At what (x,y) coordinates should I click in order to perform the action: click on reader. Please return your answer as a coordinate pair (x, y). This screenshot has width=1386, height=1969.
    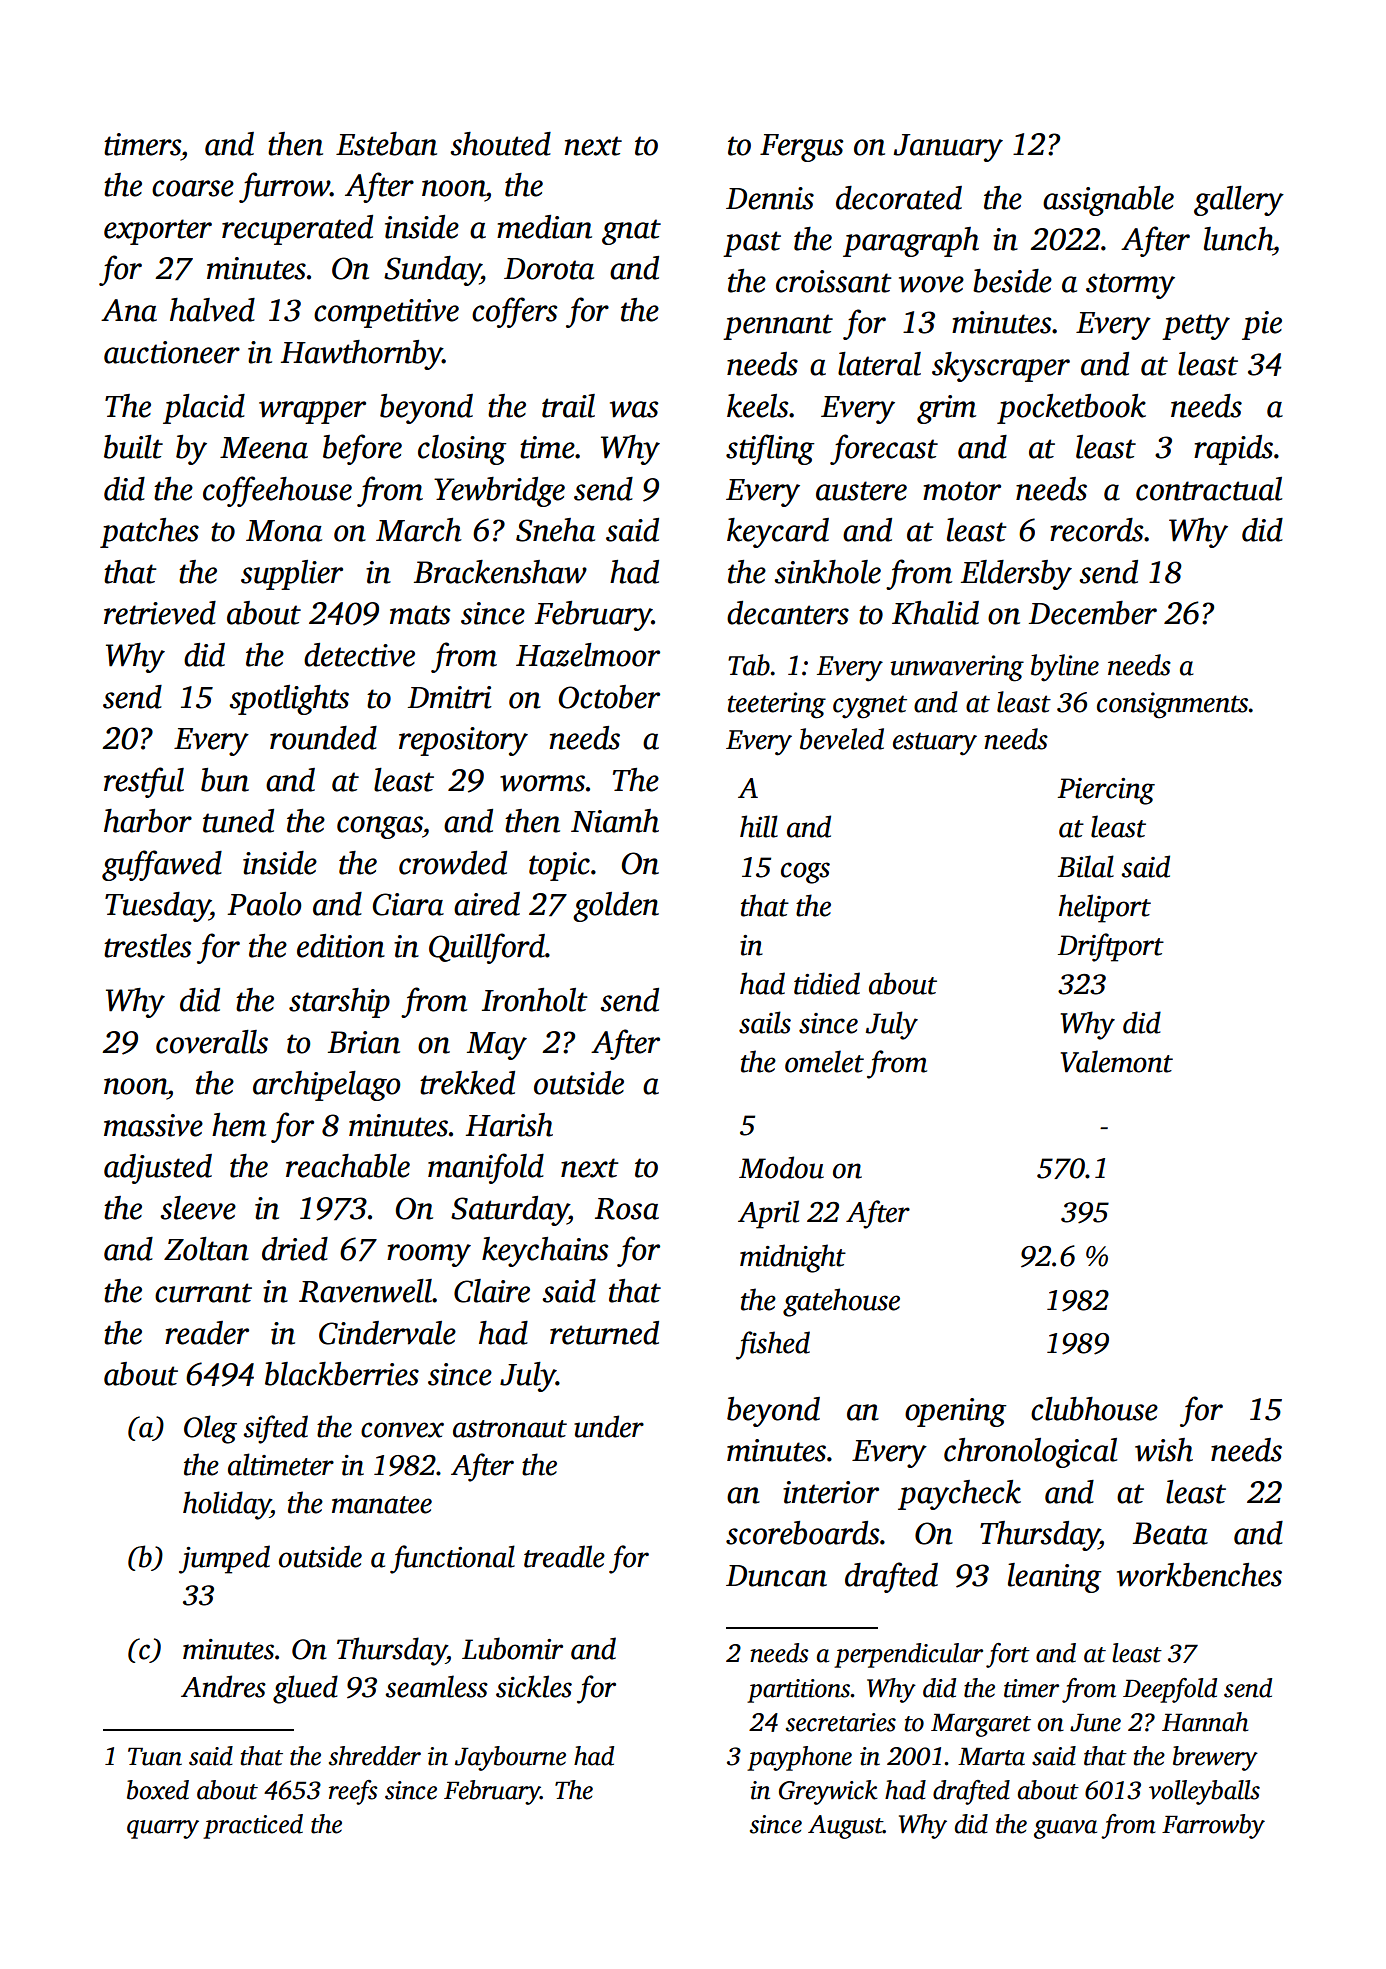
    Looking at the image, I should click on (207, 1333).
